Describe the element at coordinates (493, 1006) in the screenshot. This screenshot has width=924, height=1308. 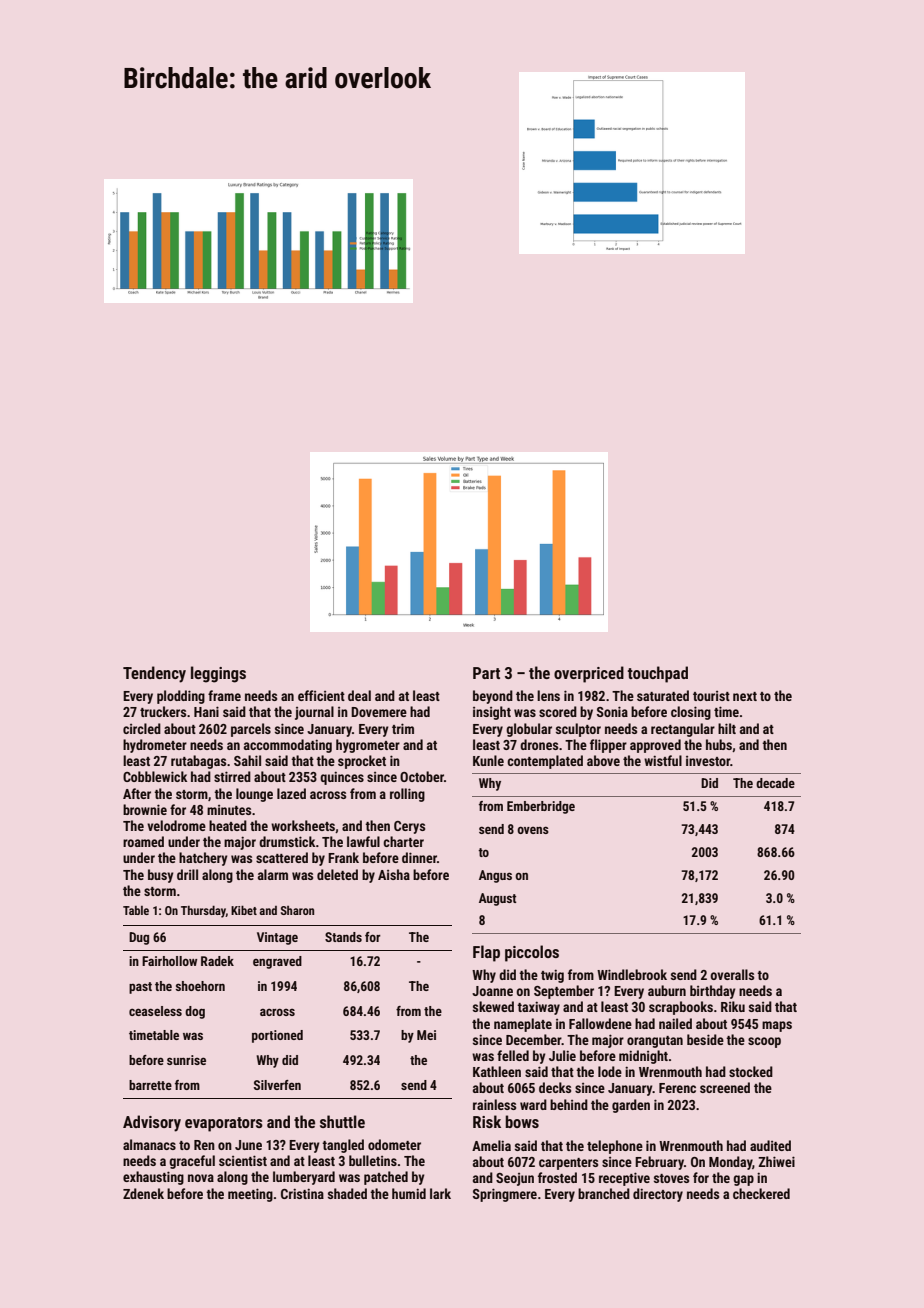
I see `skewed` at that location.
